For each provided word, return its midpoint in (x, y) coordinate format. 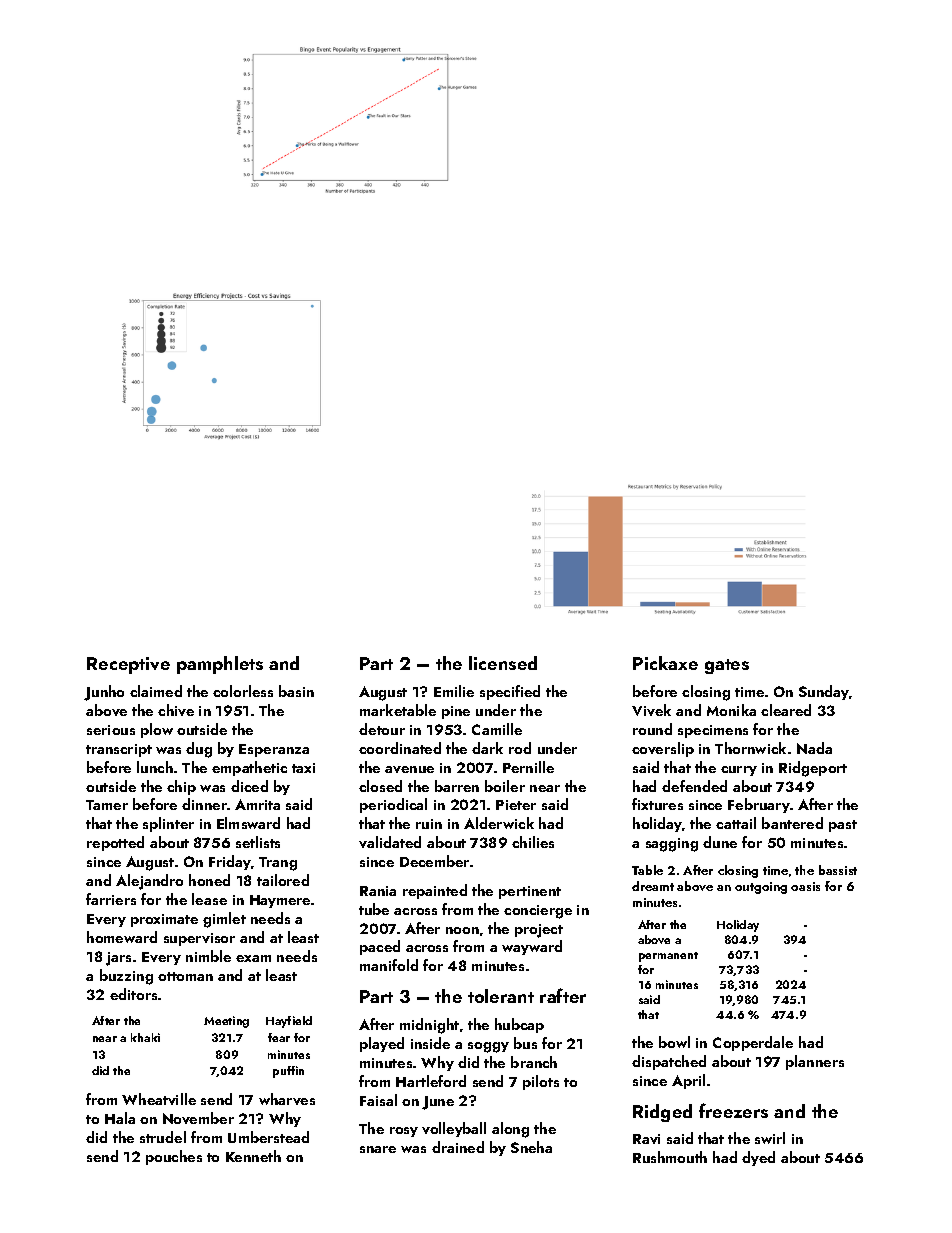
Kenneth (253, 1156)
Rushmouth (670, 1157)
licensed (503, 663)
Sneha (531, 1147)
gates (727, 666)
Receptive (128, 665)
